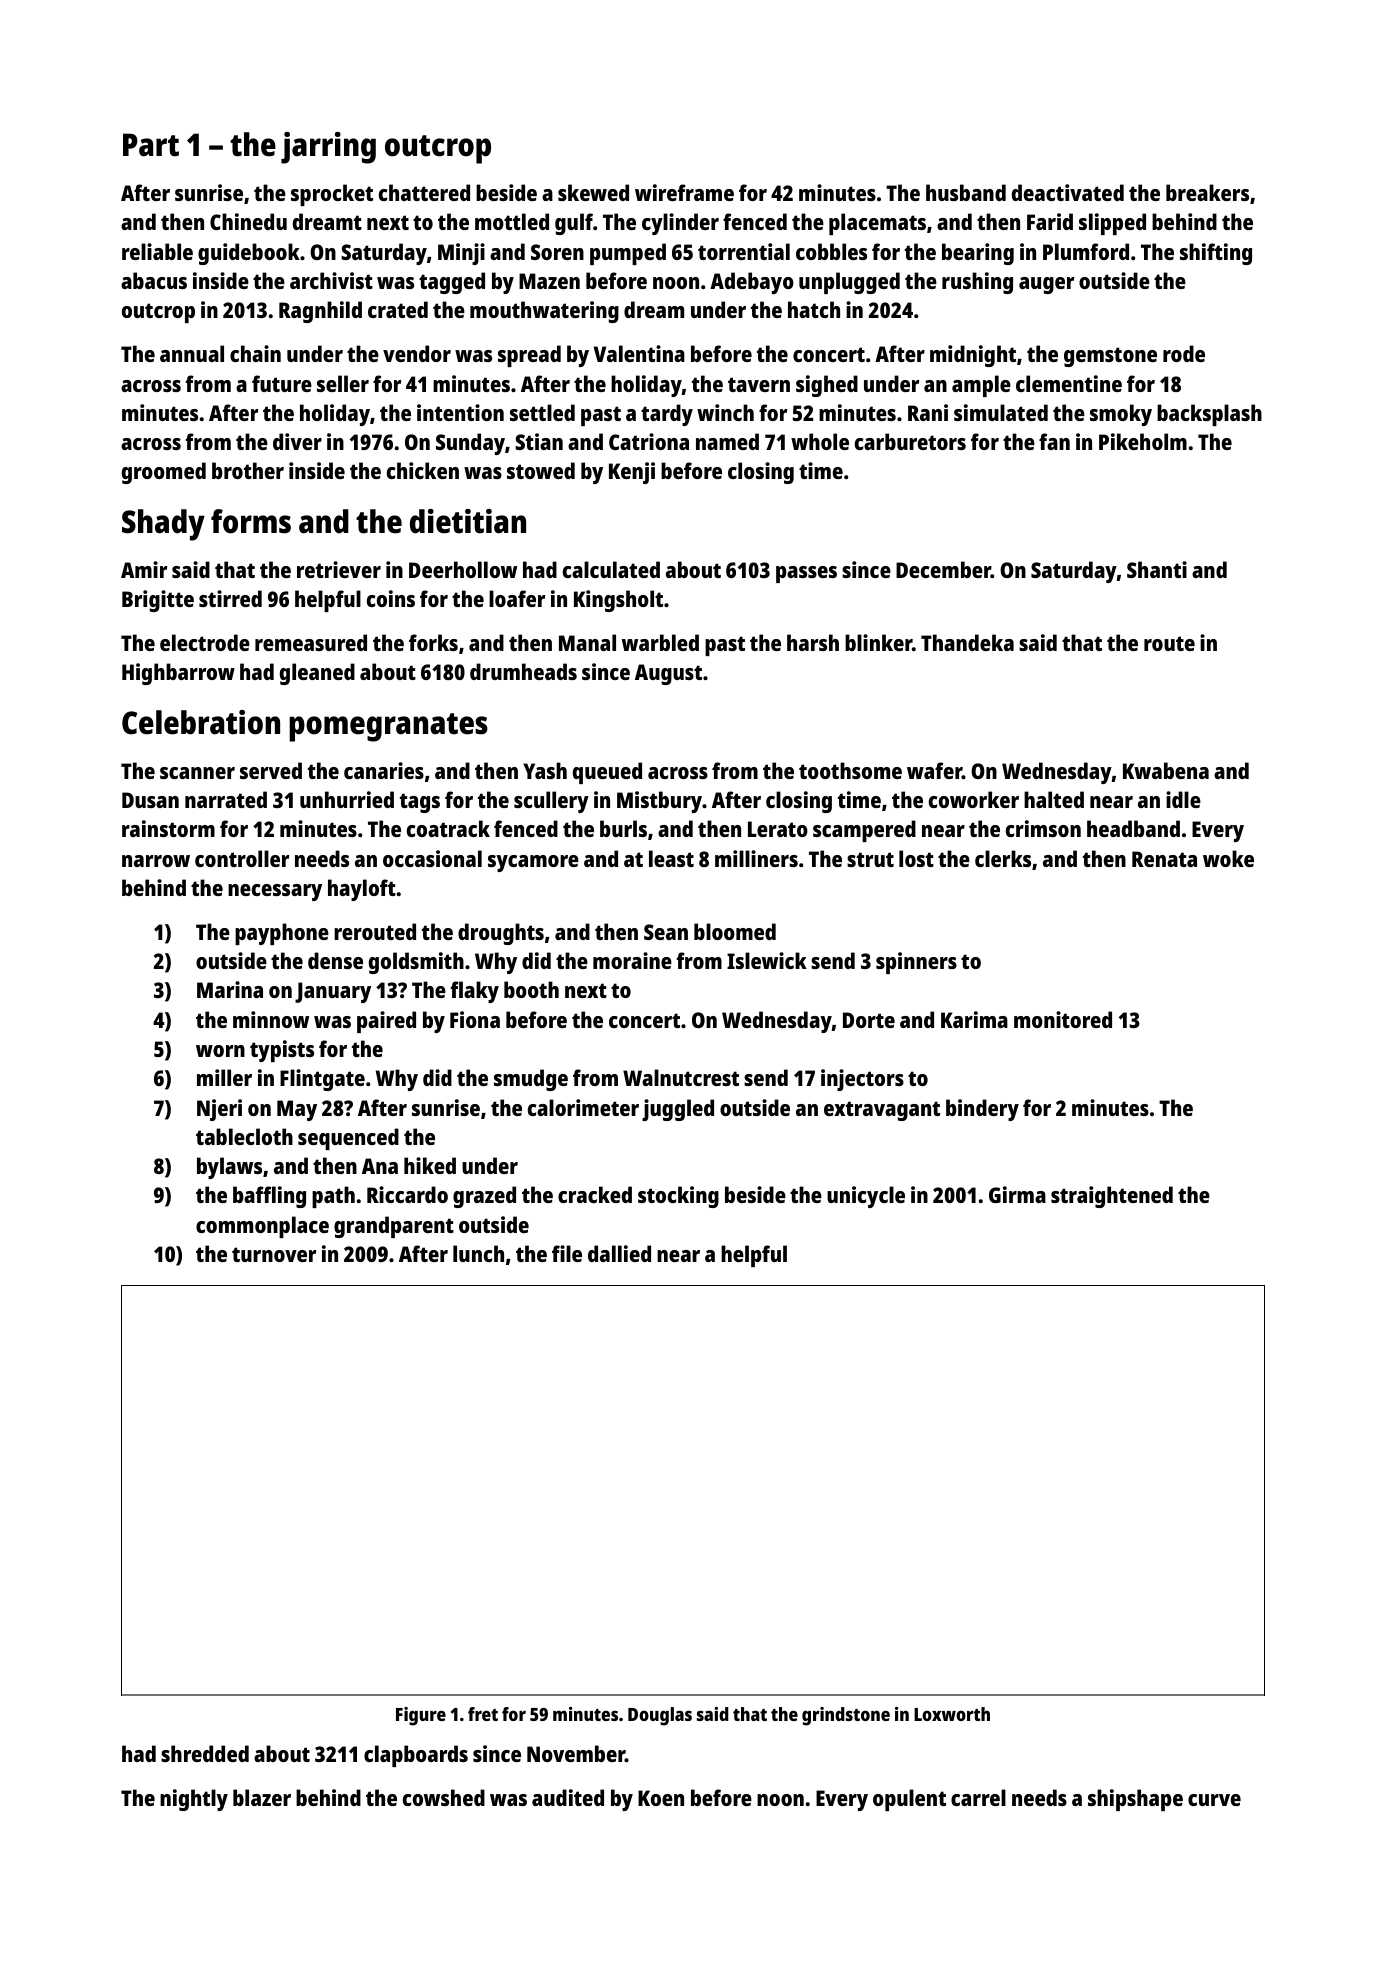  What do you see at coordinates (1157, 569) in the screenshot?
I see `Shanti` at bounding box center [1157, 569].
